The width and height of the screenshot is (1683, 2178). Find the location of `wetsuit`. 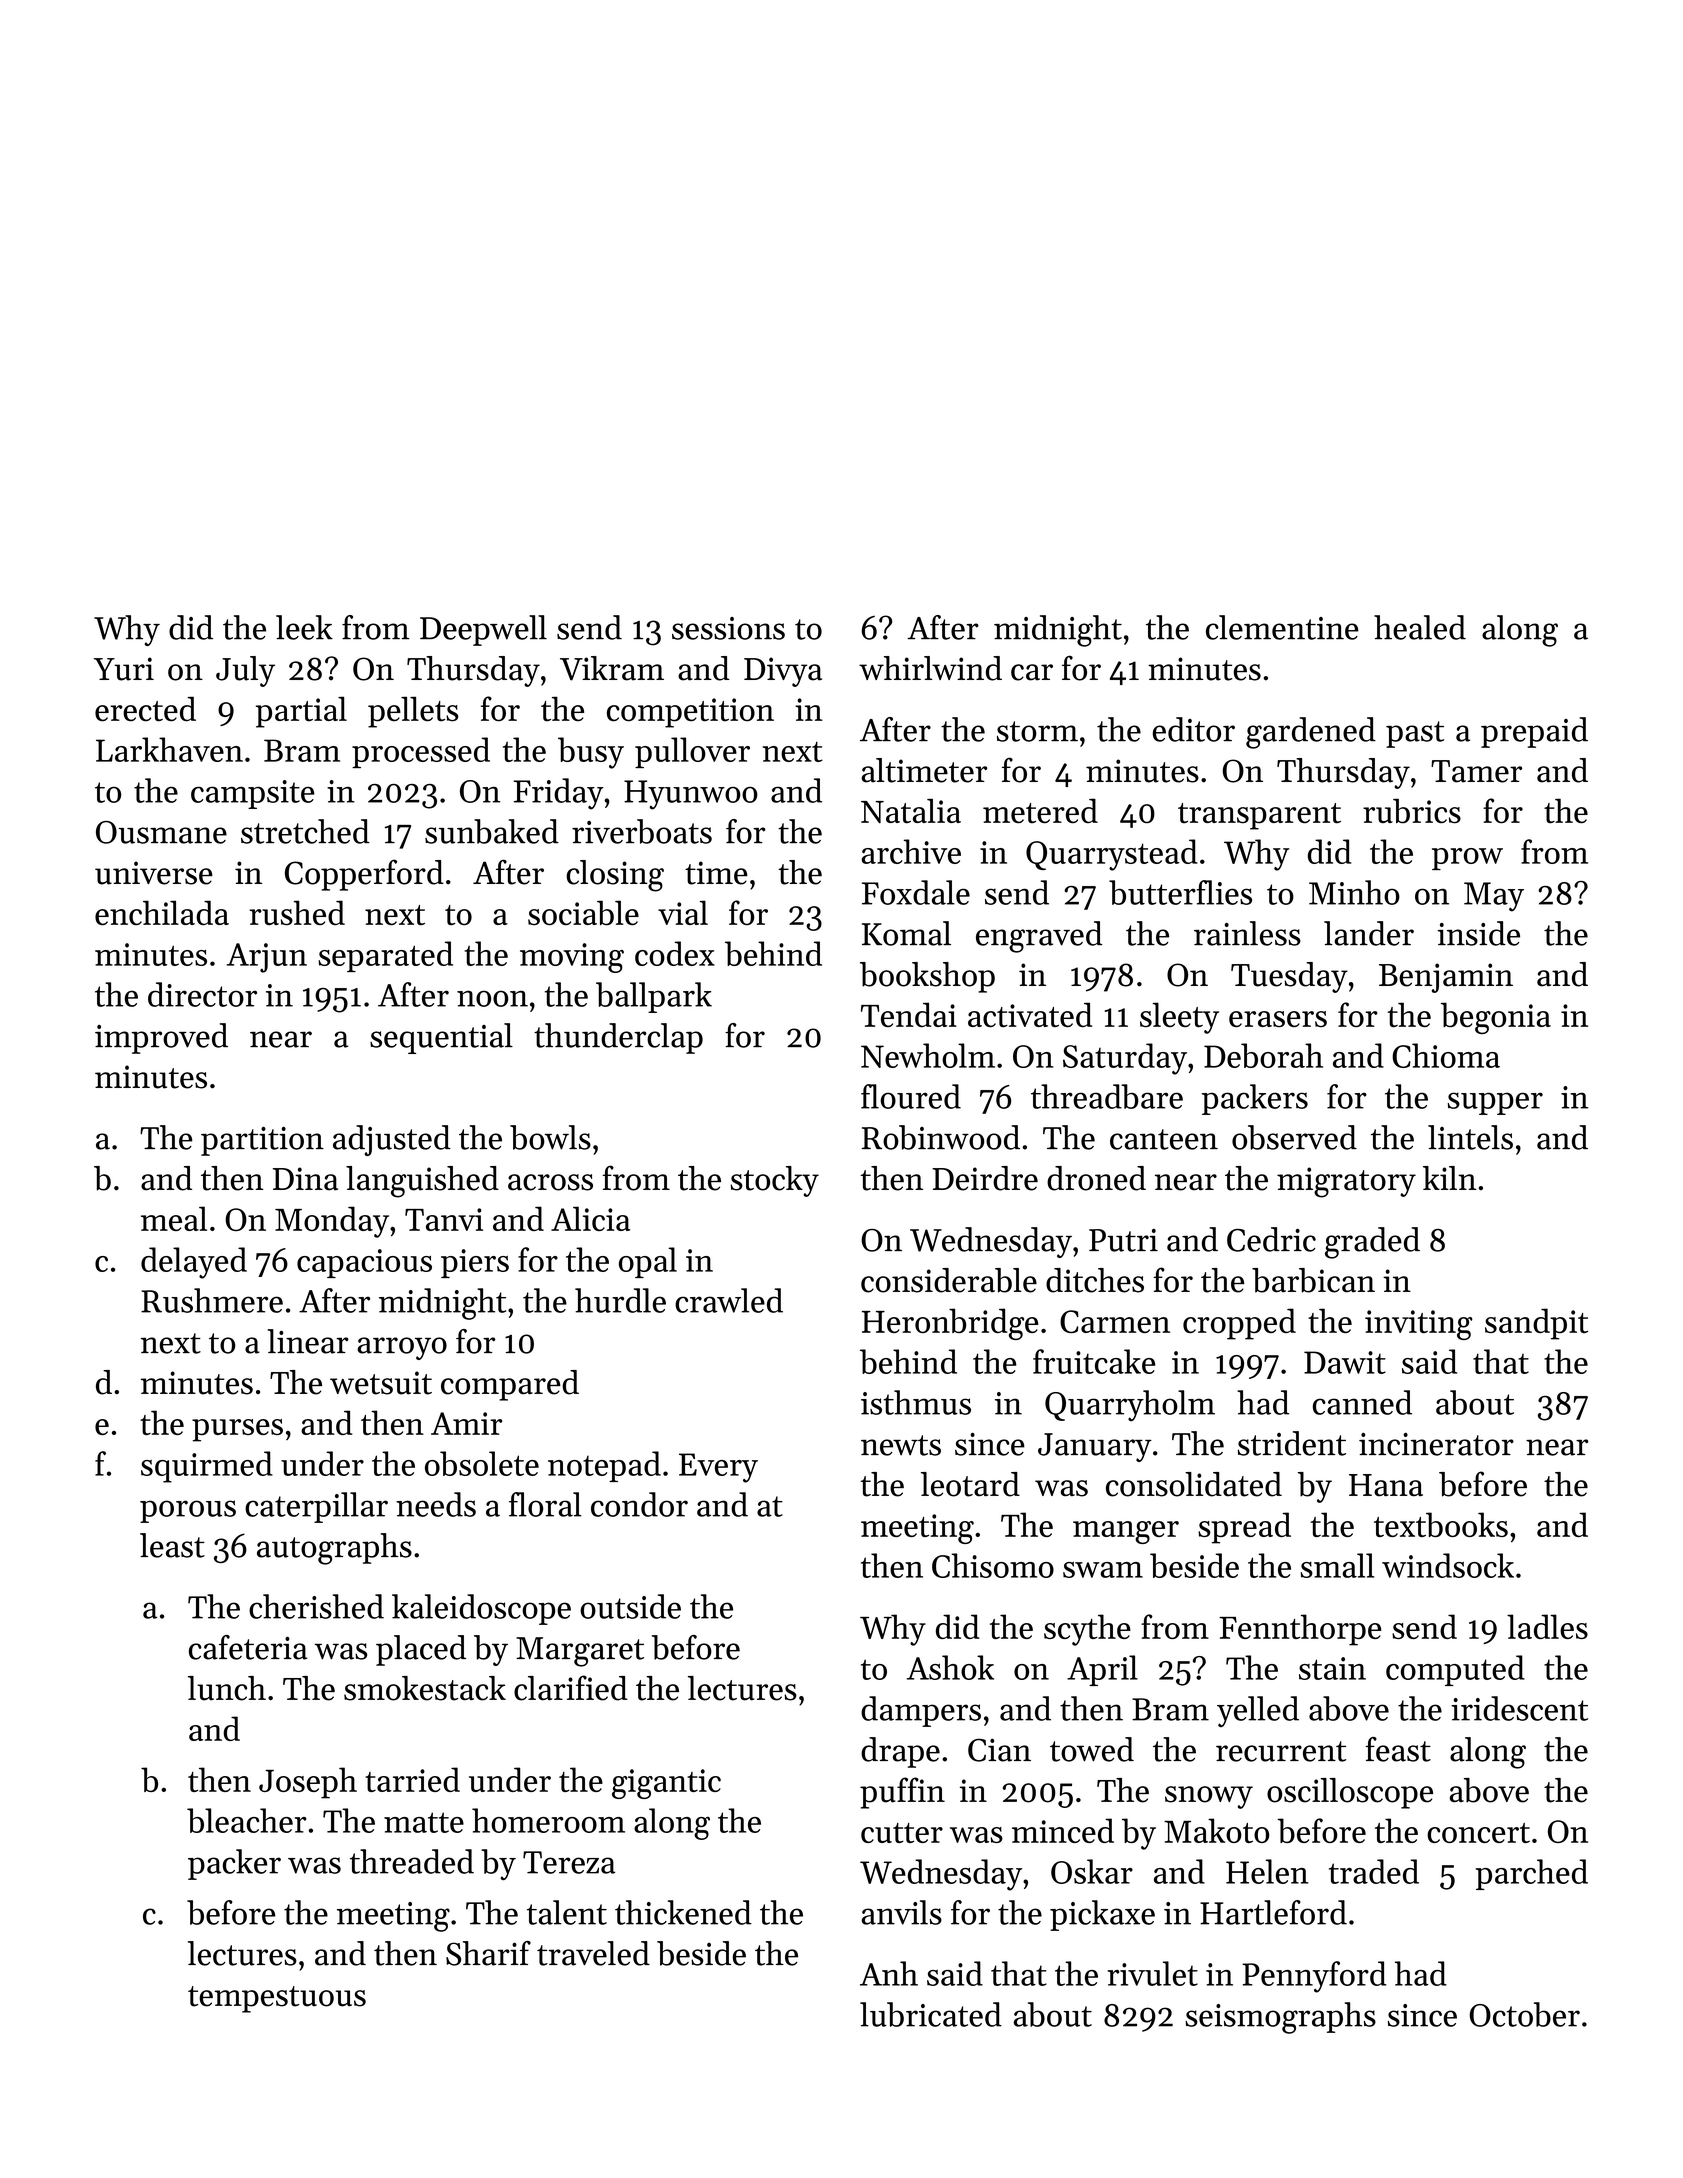

wetsuit is located at coordinates (381, 1383).
